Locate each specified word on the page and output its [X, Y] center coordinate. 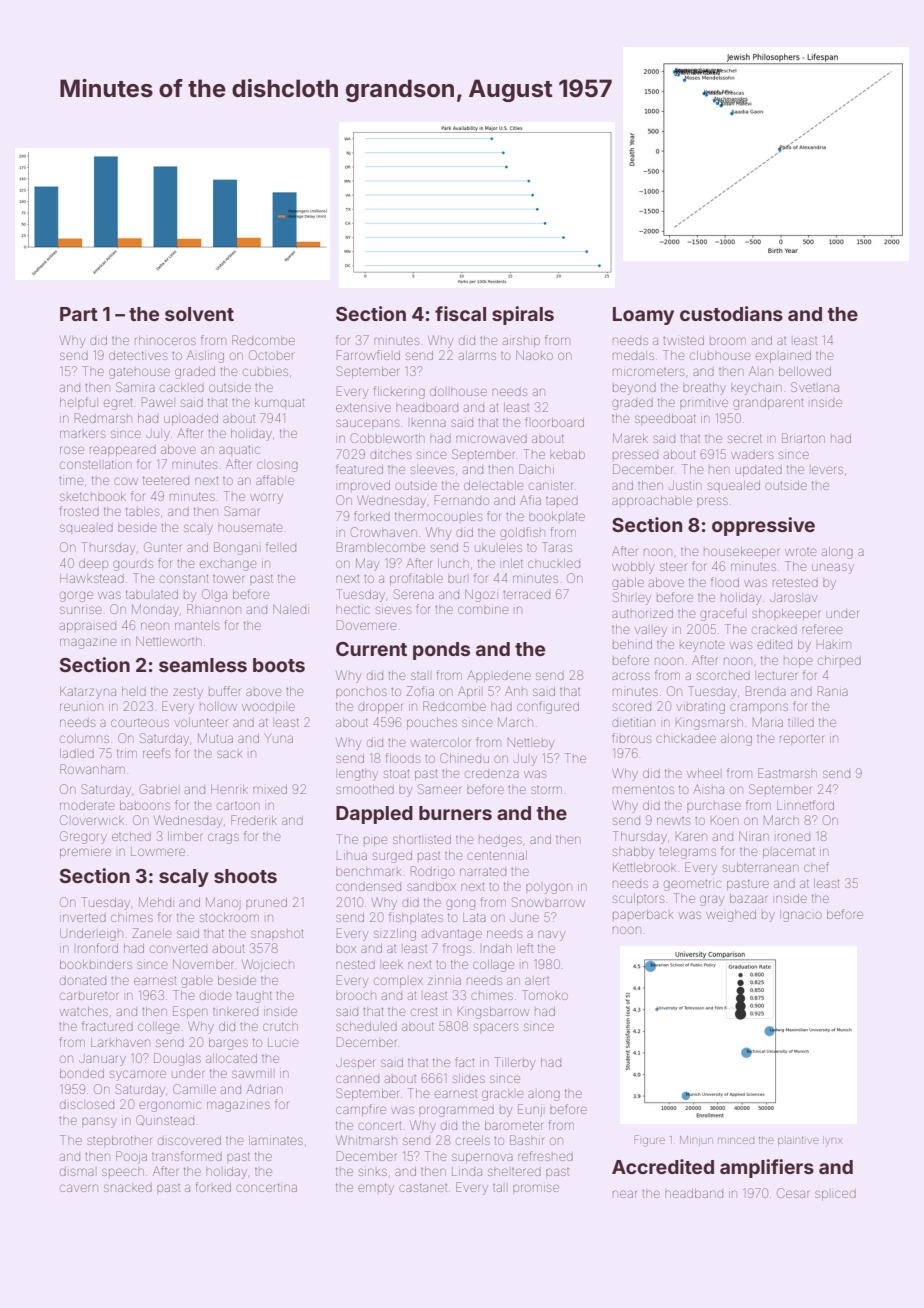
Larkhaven [120, 1042]
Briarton [803, 438]
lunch [453, 563]
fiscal [460, 313]
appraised [88, 627]
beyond [634, 389]
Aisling [205, 356]
